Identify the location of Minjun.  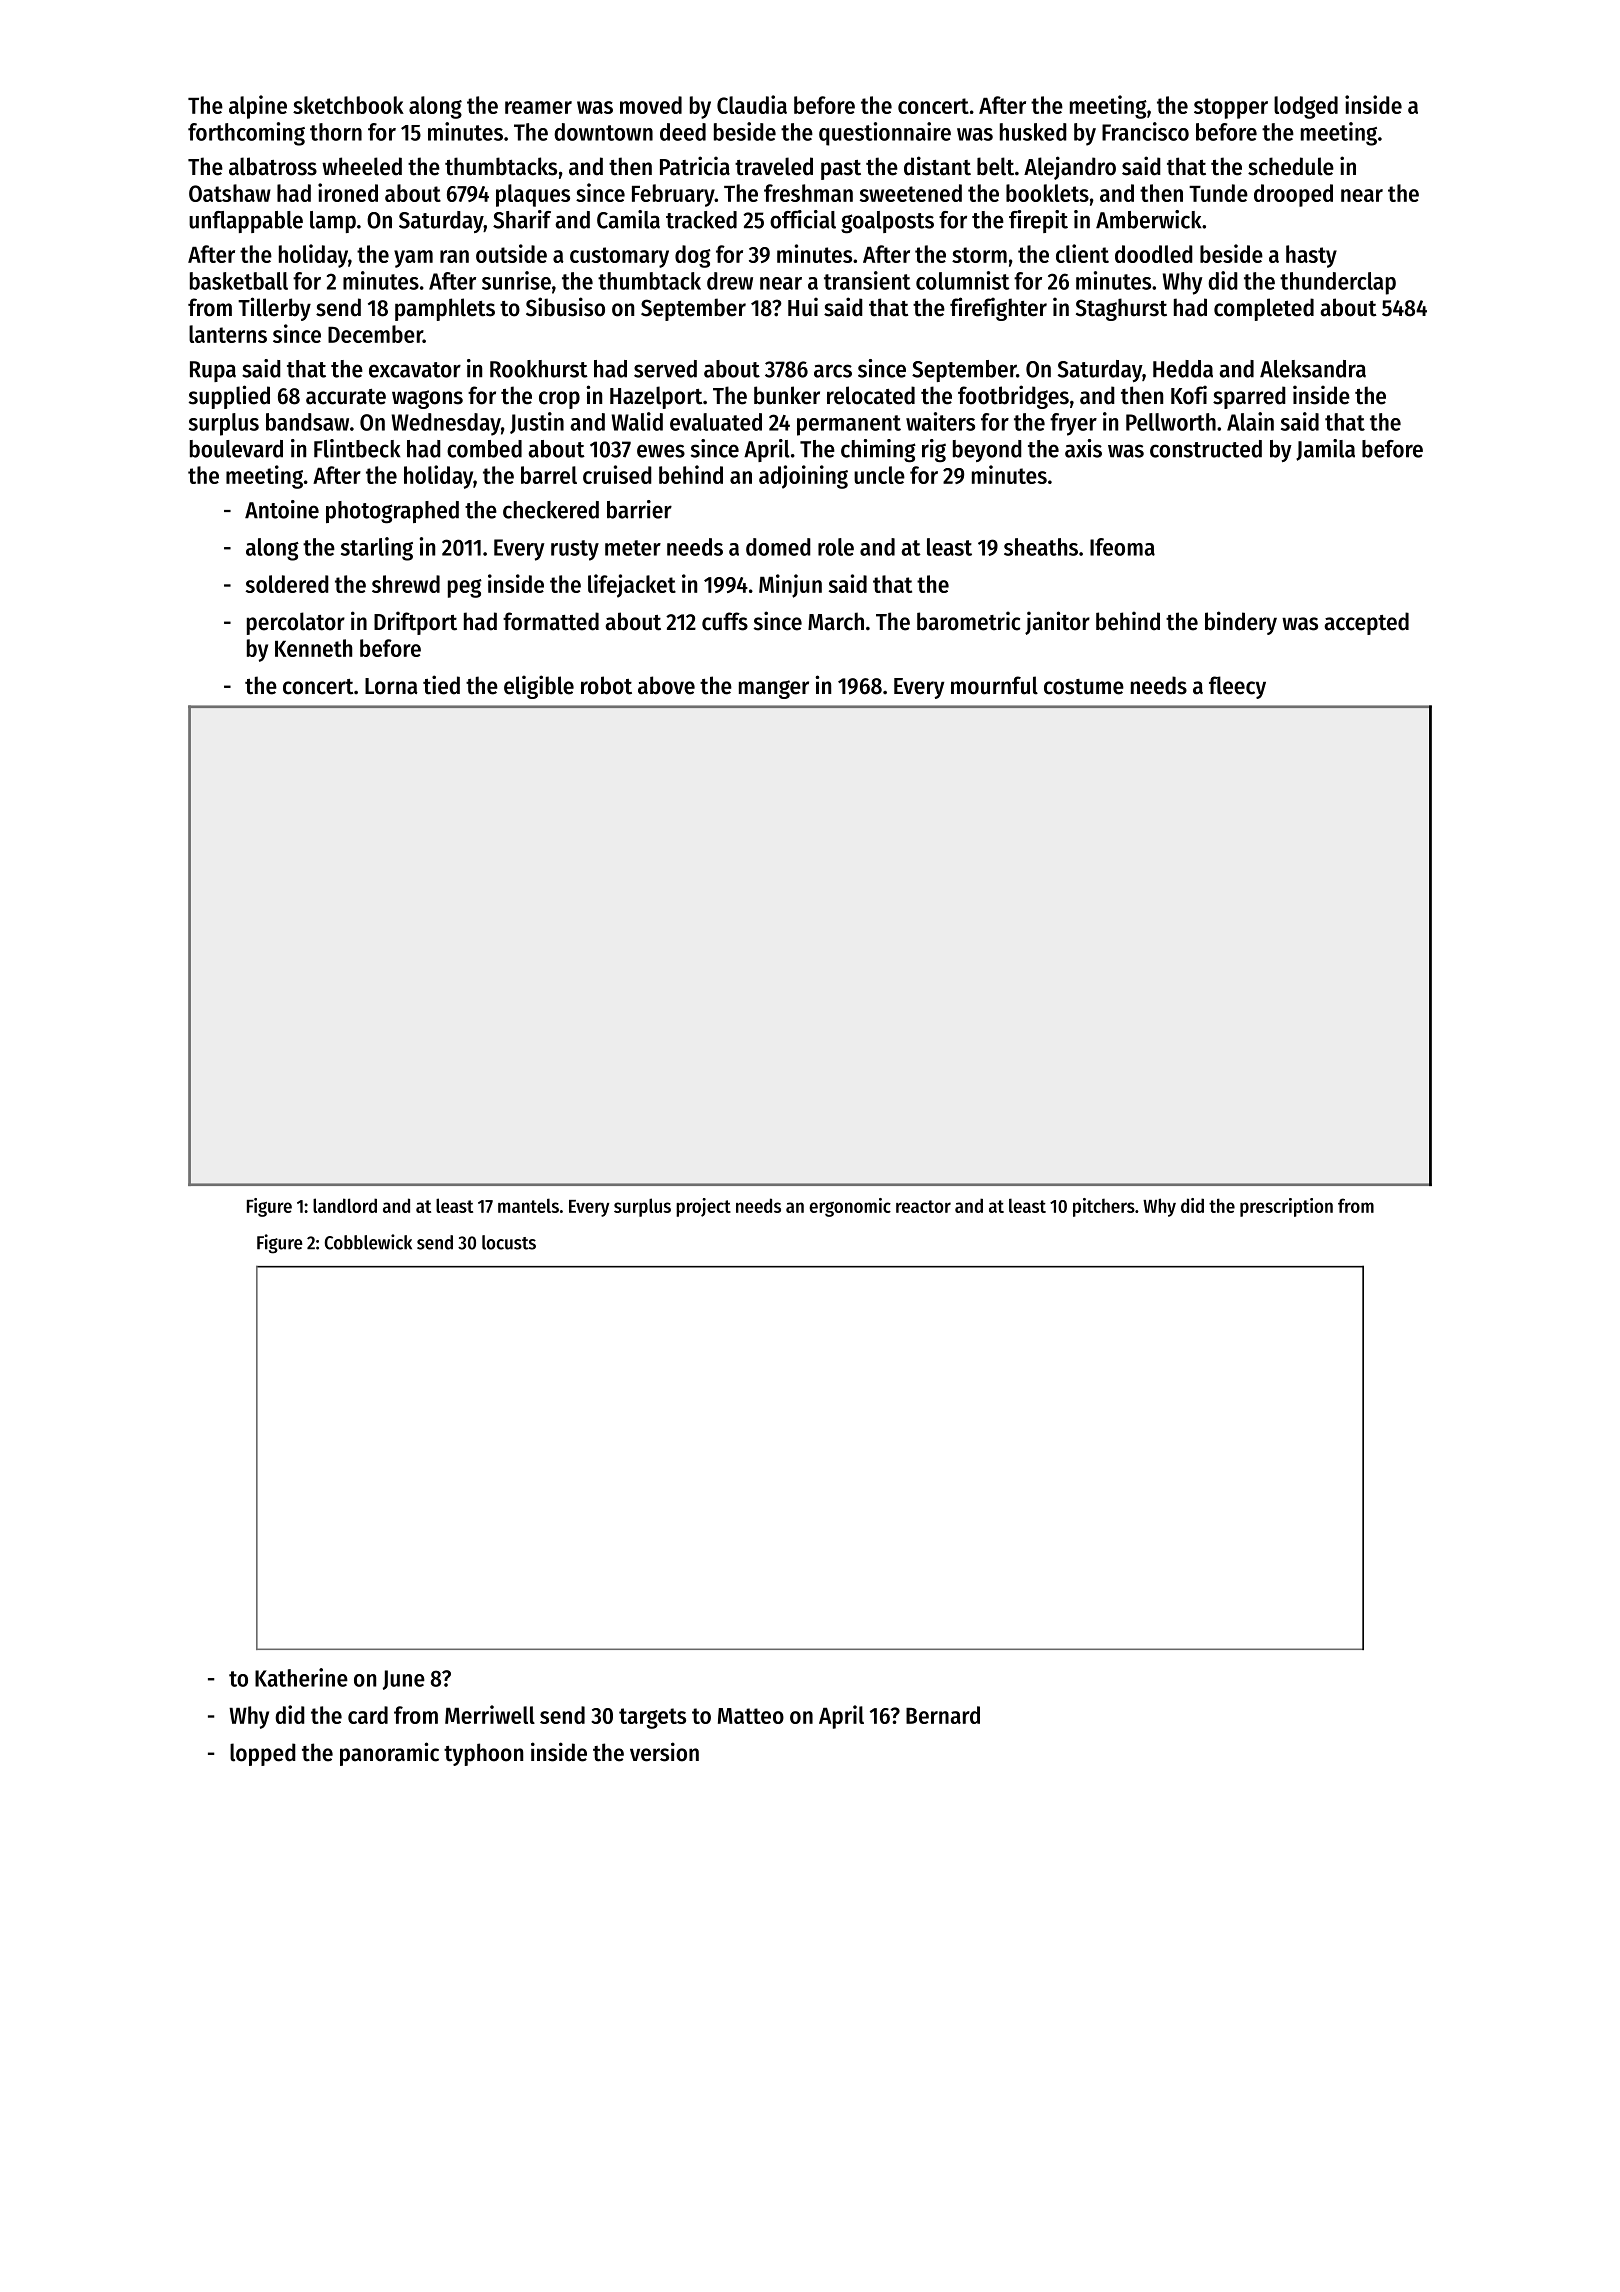
(790, 586).
